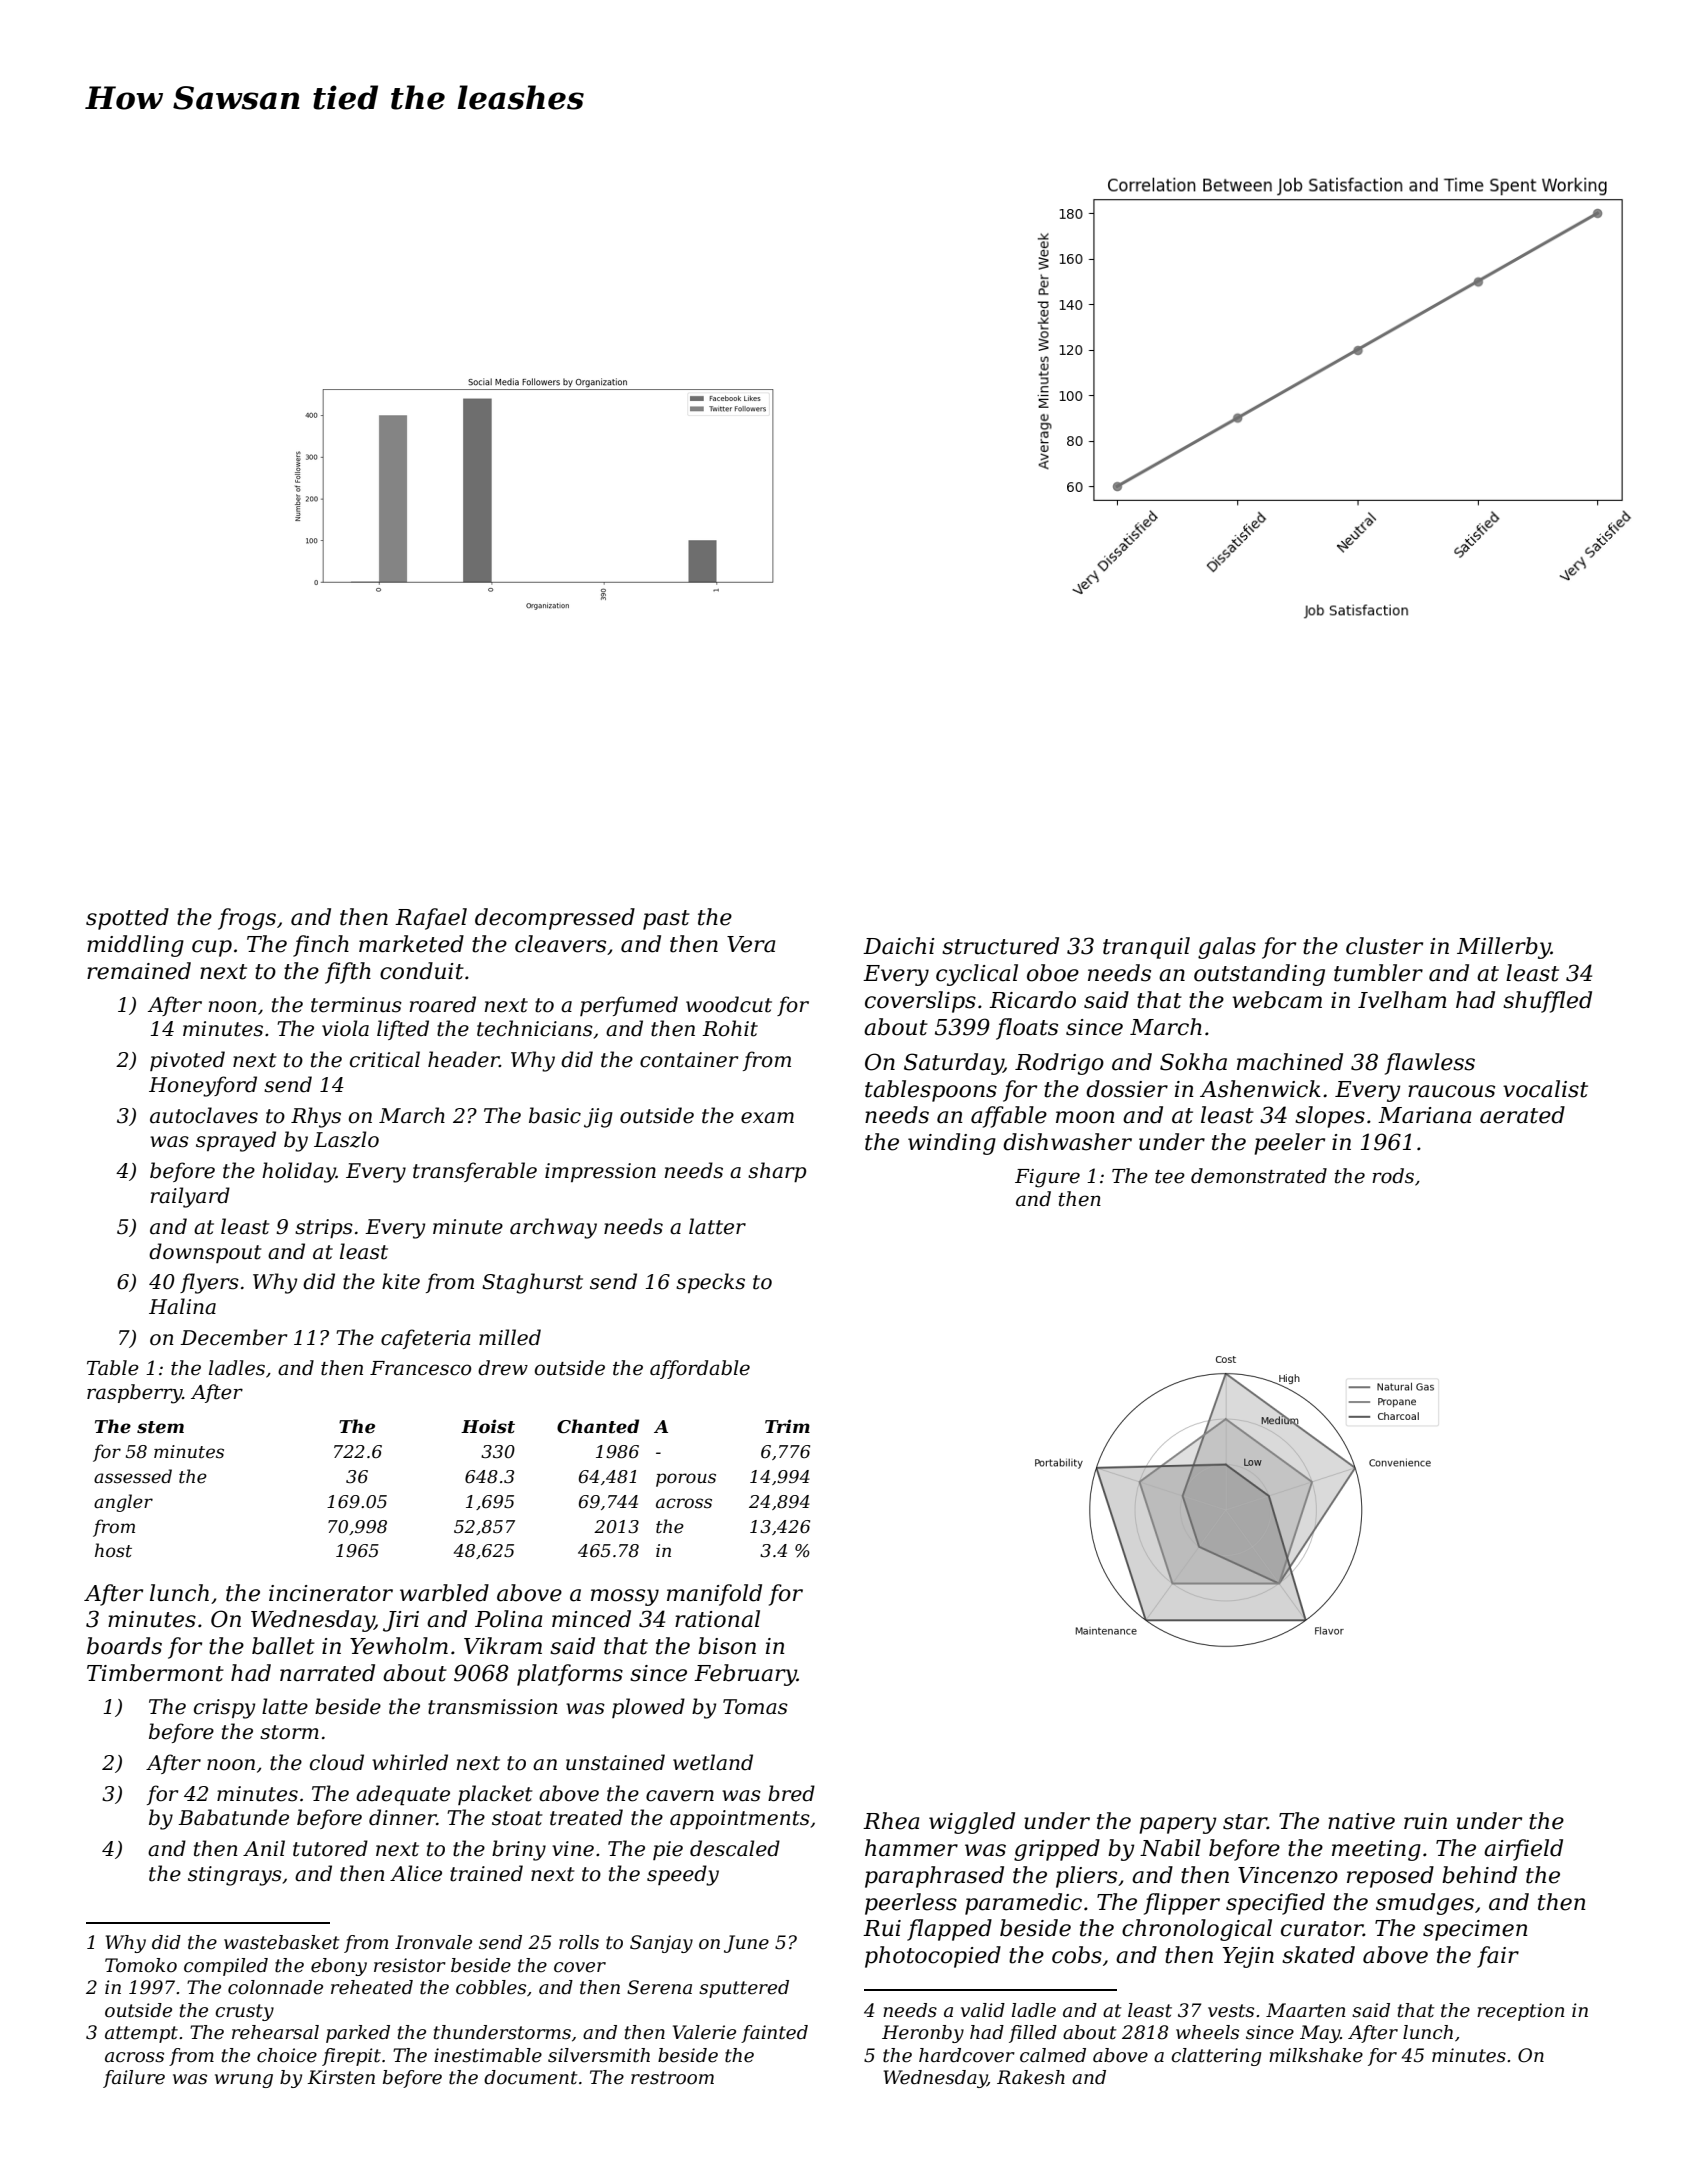 Image resolution: width=1683 pixels, height=2178 pixels. Describe the element at coordinates (1384, 946) in the page. I see `cluster` at that location.
